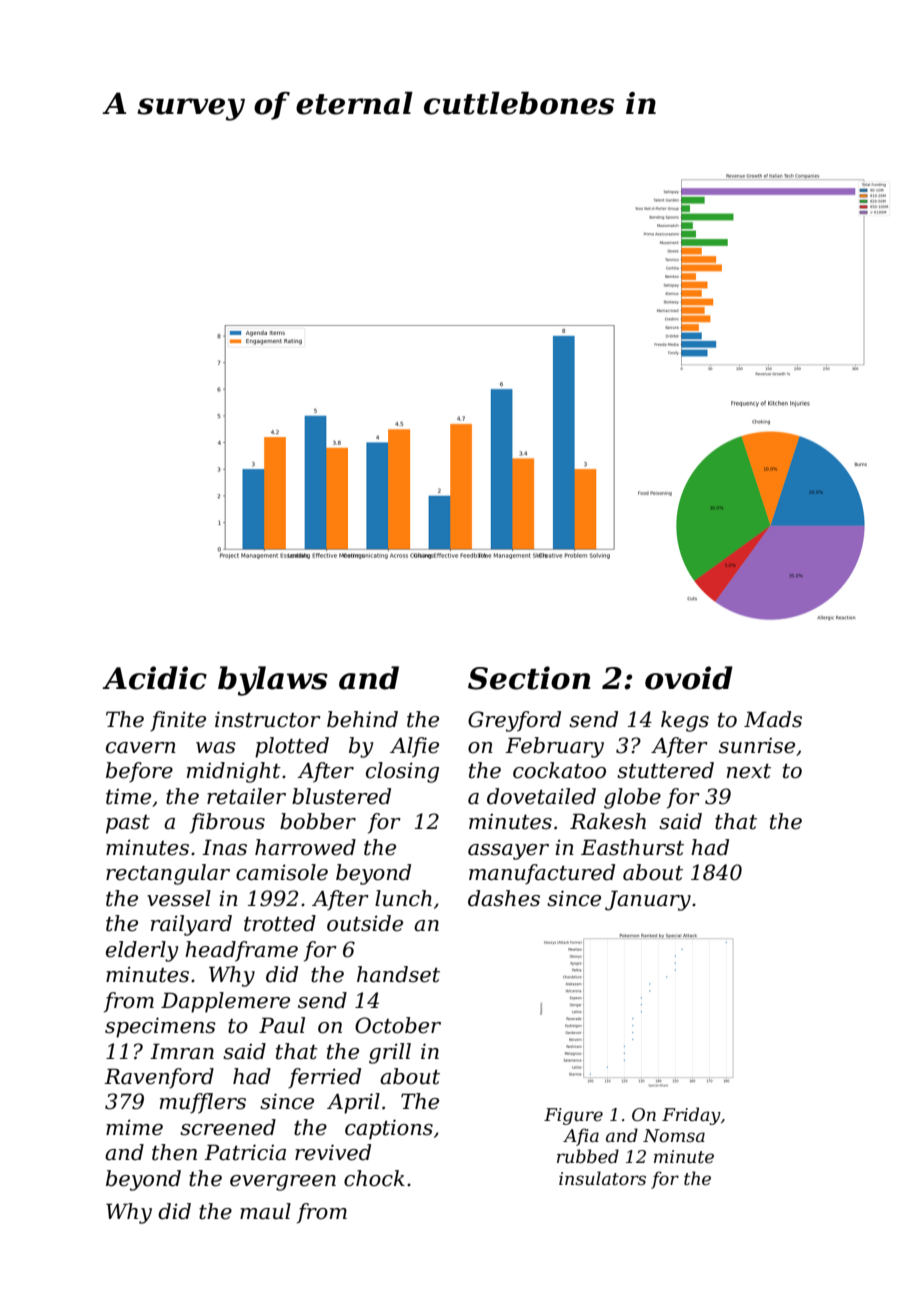 This document has width=908, height=1316. What do you see at coordinates (374, 1178) in the document?
I see `chock` at bounding box center [374, 1178].
